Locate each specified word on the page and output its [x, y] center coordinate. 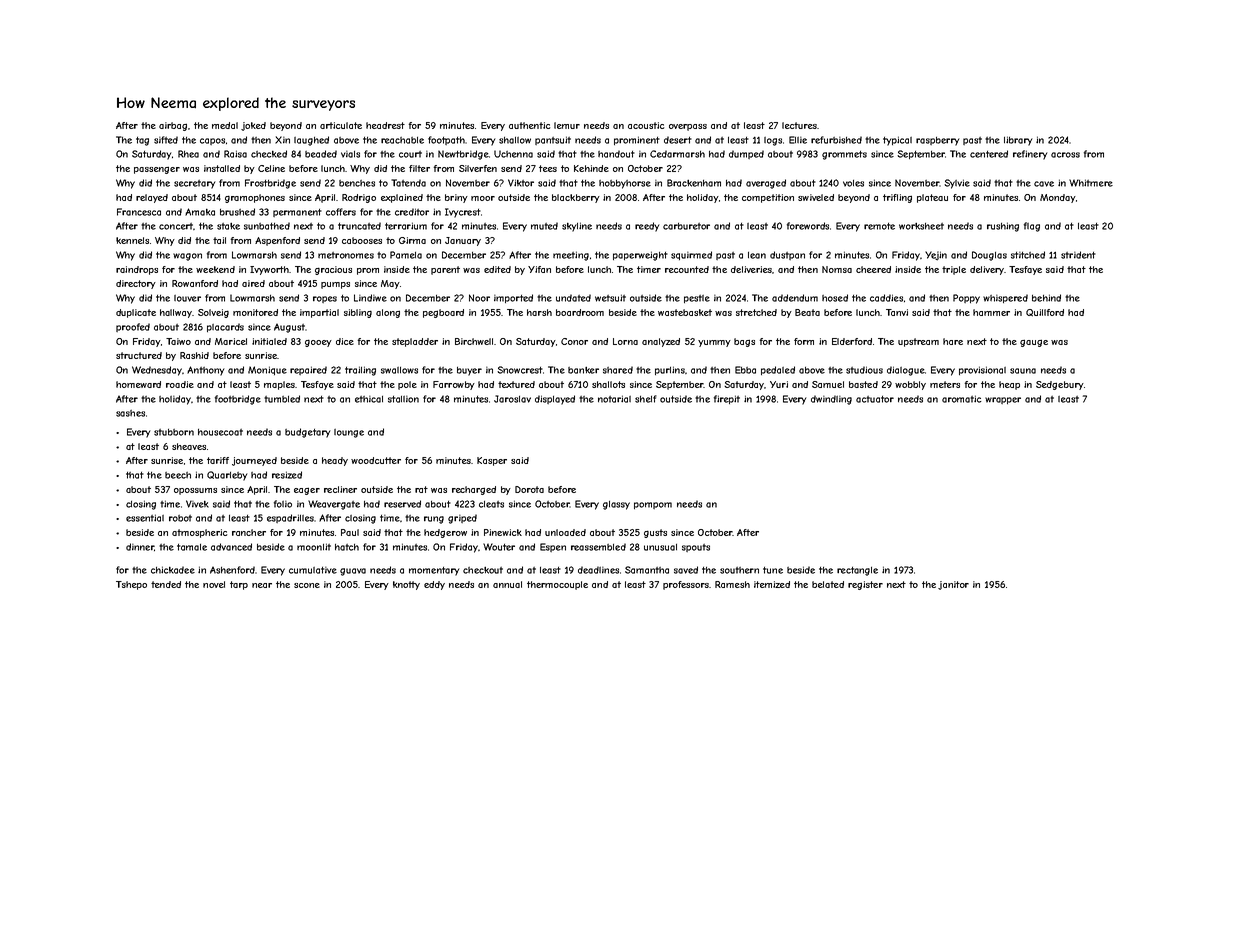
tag [142, 141]
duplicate [136, 313]
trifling [897, 198]
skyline [577, 227]
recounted [687, 269]
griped [462, 519]
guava [353, 572]
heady [335, 461]
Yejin [936, 256]
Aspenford [277, 241]
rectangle [857, 571]
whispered [1005, 298]
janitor [953, 585]
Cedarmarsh [677, 154]
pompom [653, 505]
